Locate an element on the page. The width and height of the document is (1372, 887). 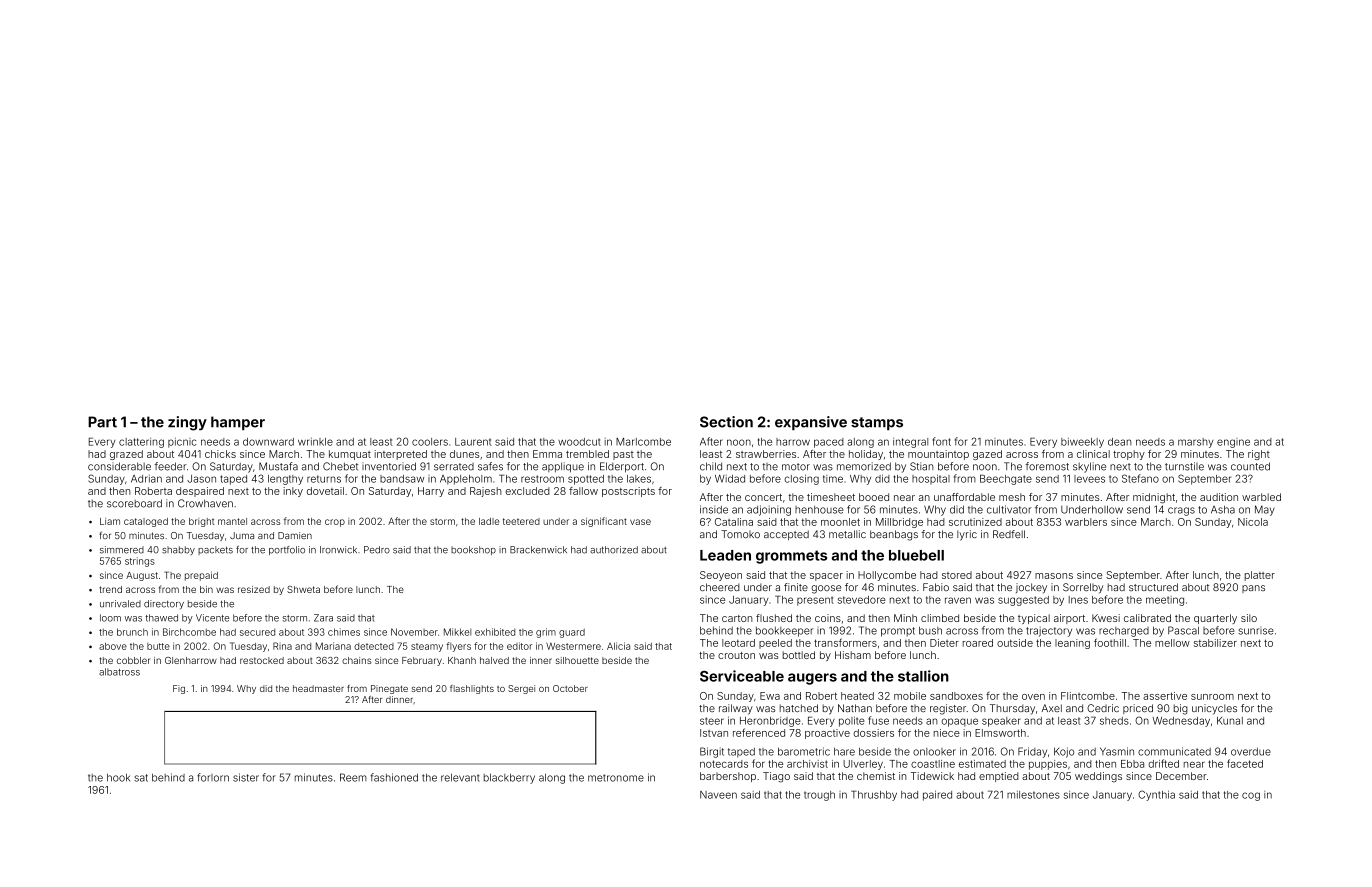
Mariana is located at coordinates (333, 646).
